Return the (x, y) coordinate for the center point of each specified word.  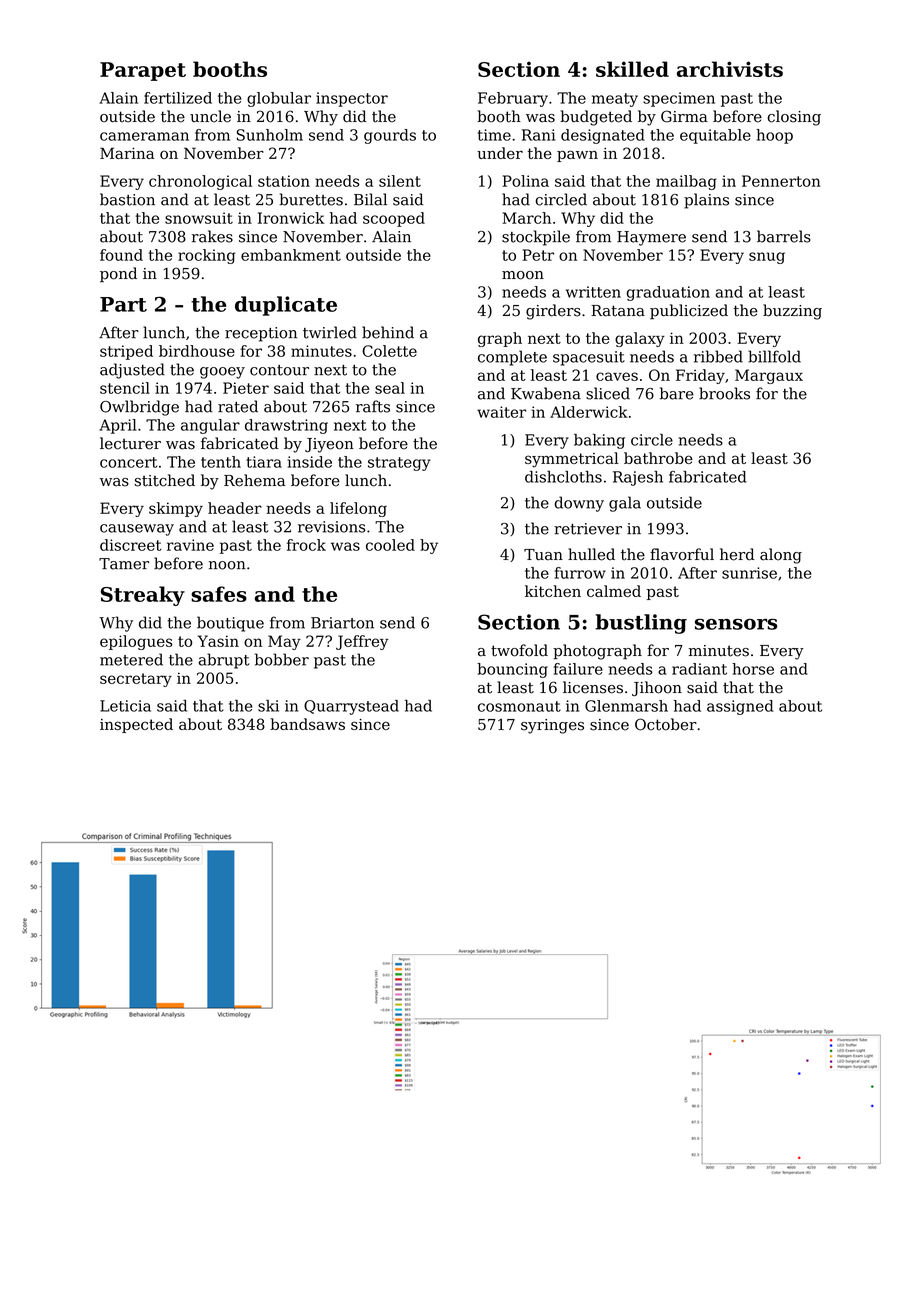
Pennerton (781, 181)
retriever (588, 529)
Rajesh (638, 478)
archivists (730, 69)
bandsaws (307, 724)
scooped (394, 219)
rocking (207, 256)
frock (306, 545)
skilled (632, 69)
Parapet (143, 71)
